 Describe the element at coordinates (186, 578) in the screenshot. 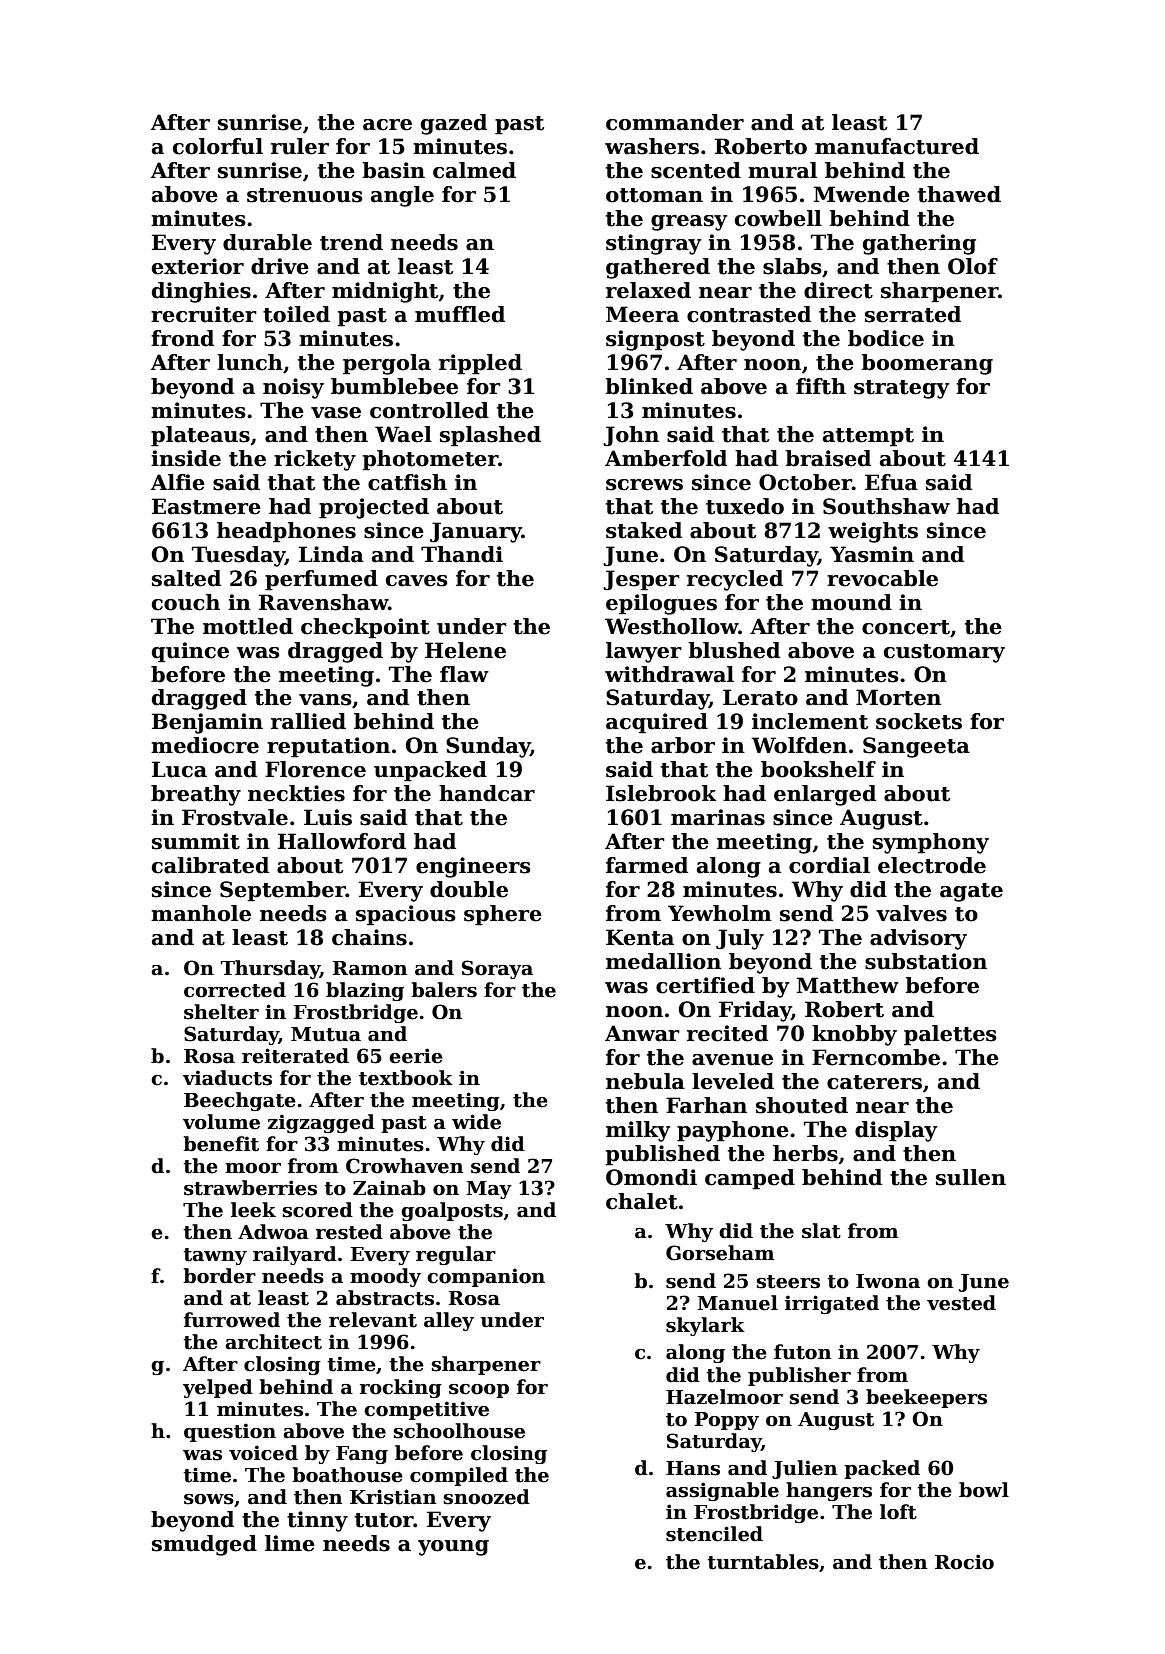

I see `salted` at that location.
